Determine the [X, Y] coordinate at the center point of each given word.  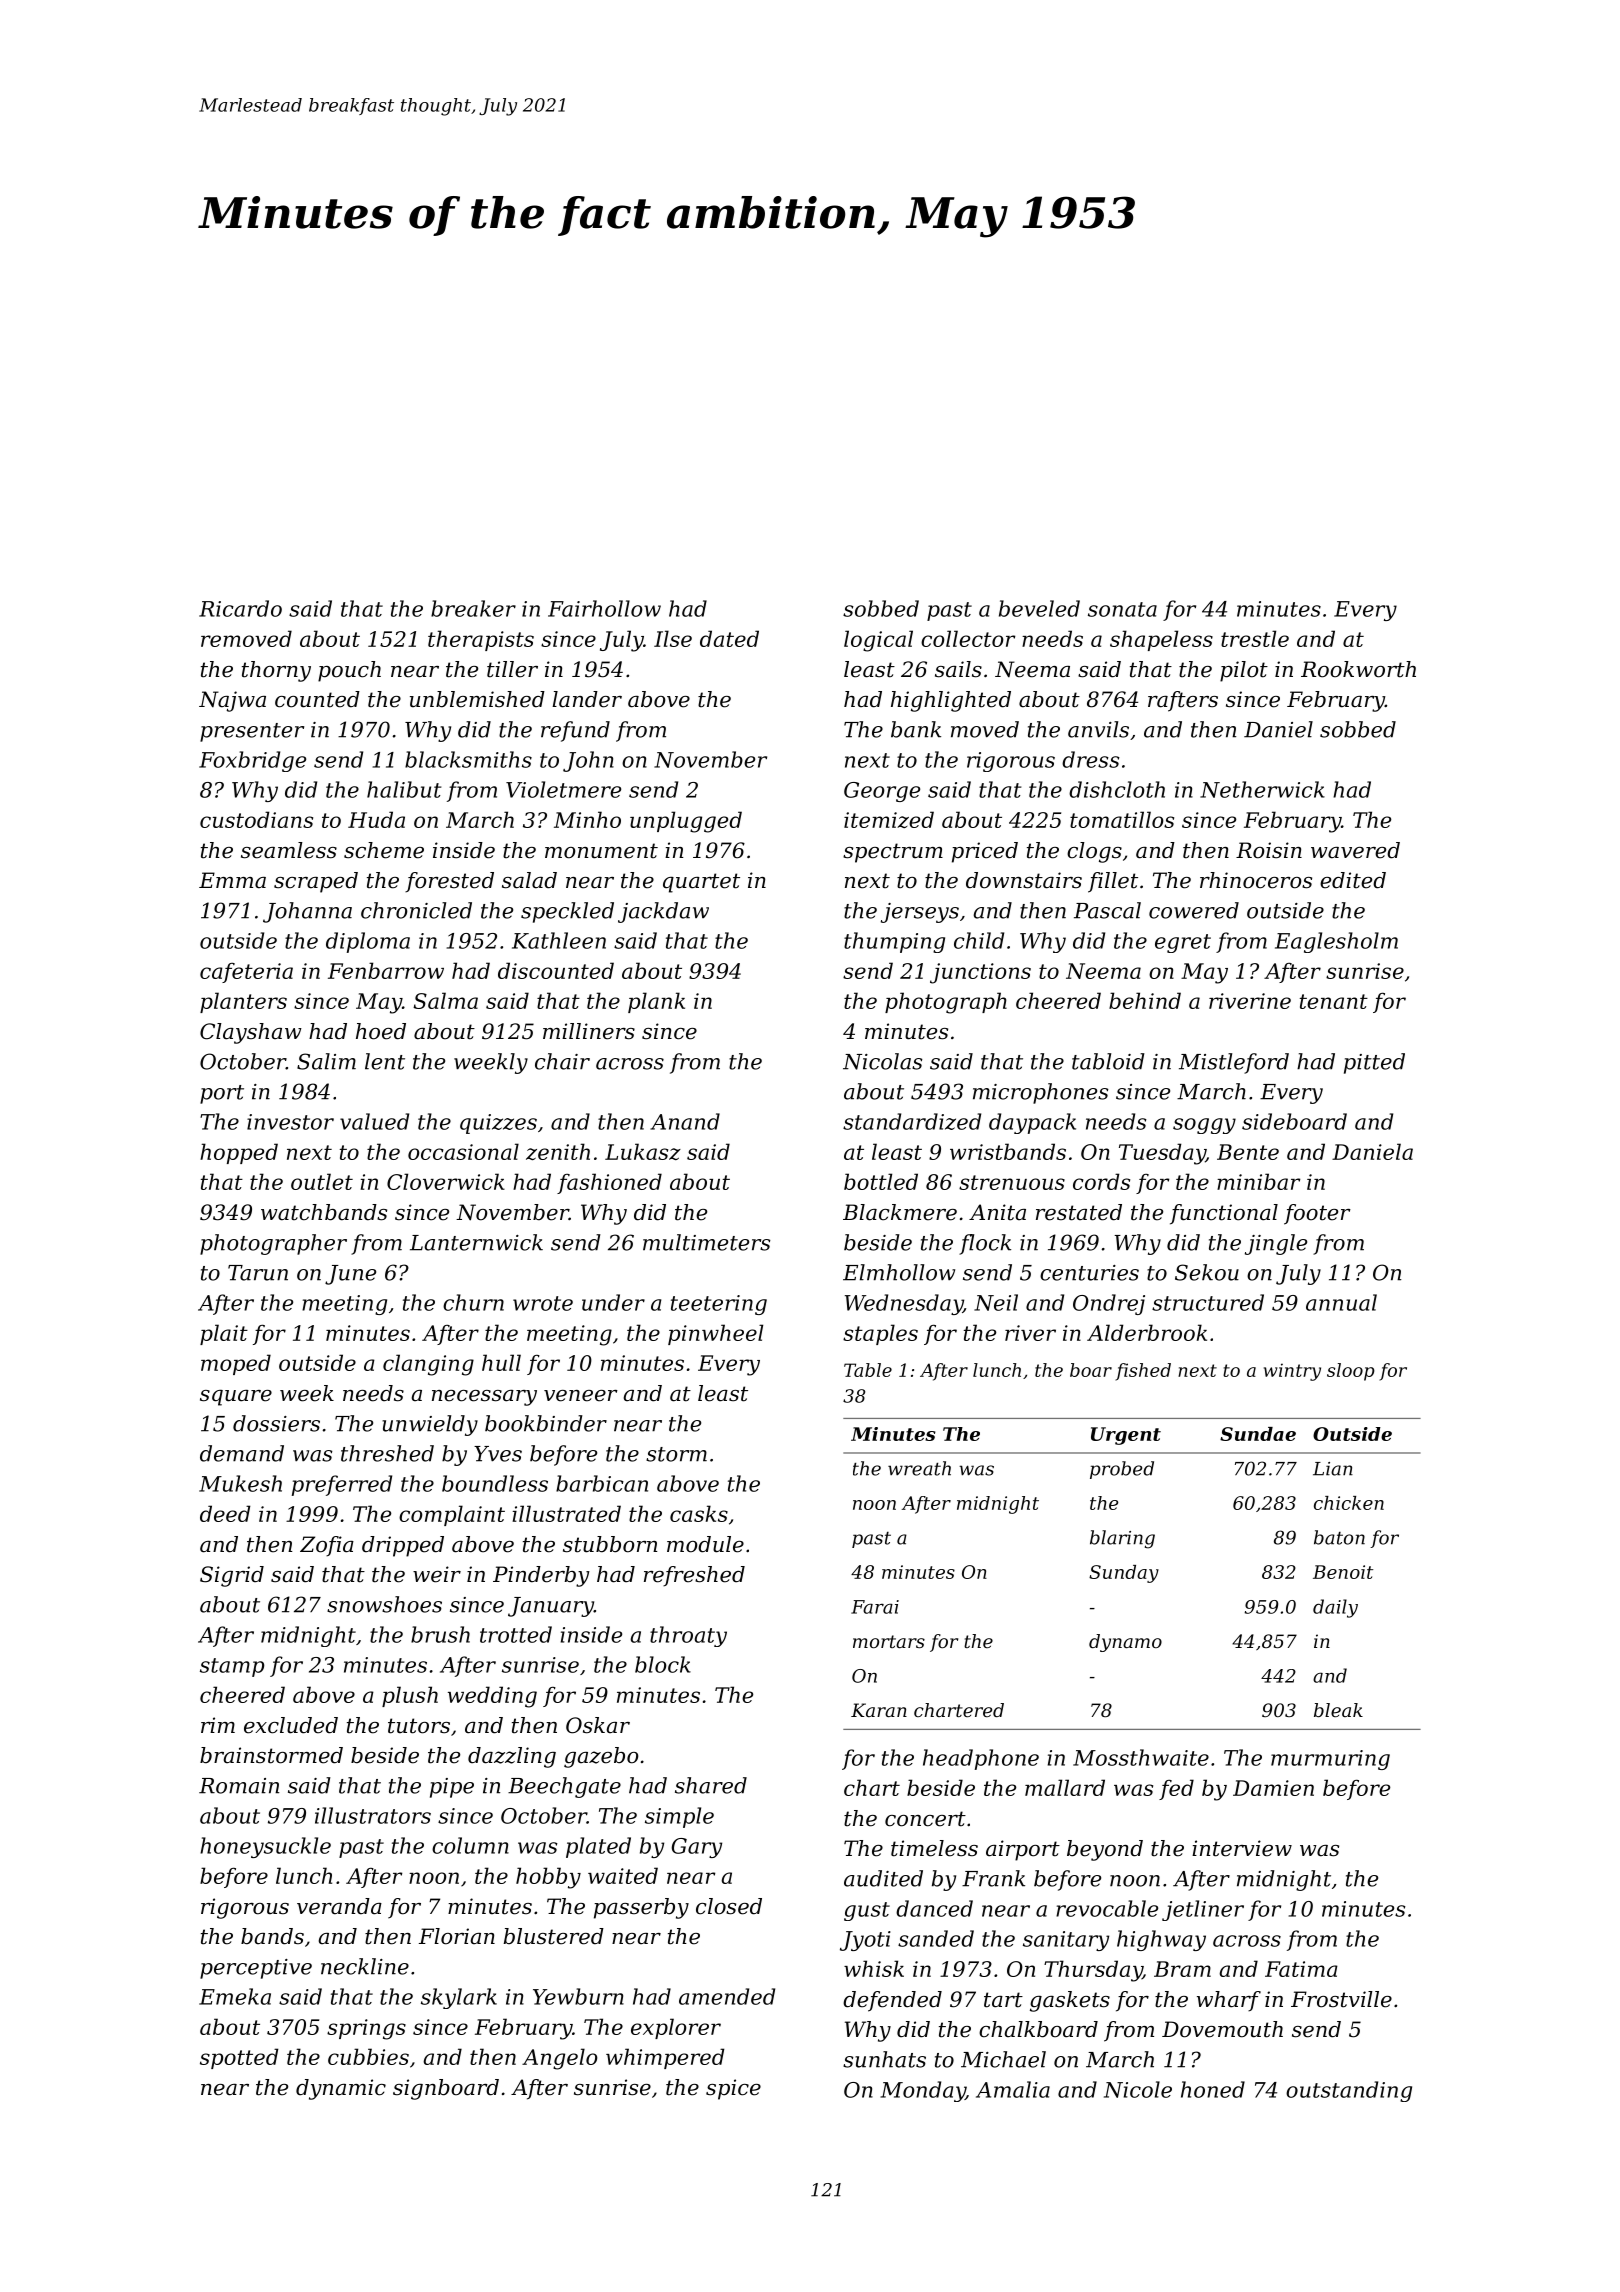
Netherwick [1262, 789]
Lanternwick [476, 1242]
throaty [688, 1636]
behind [1145, 1000]
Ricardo [240, 608]
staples [880, 1334]
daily [1335, 1608]
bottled [881, 1181]
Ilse [673, 638]
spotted [239, 2058]
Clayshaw [251, 1033]
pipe [452, 1788]
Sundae [1258, 1434]
